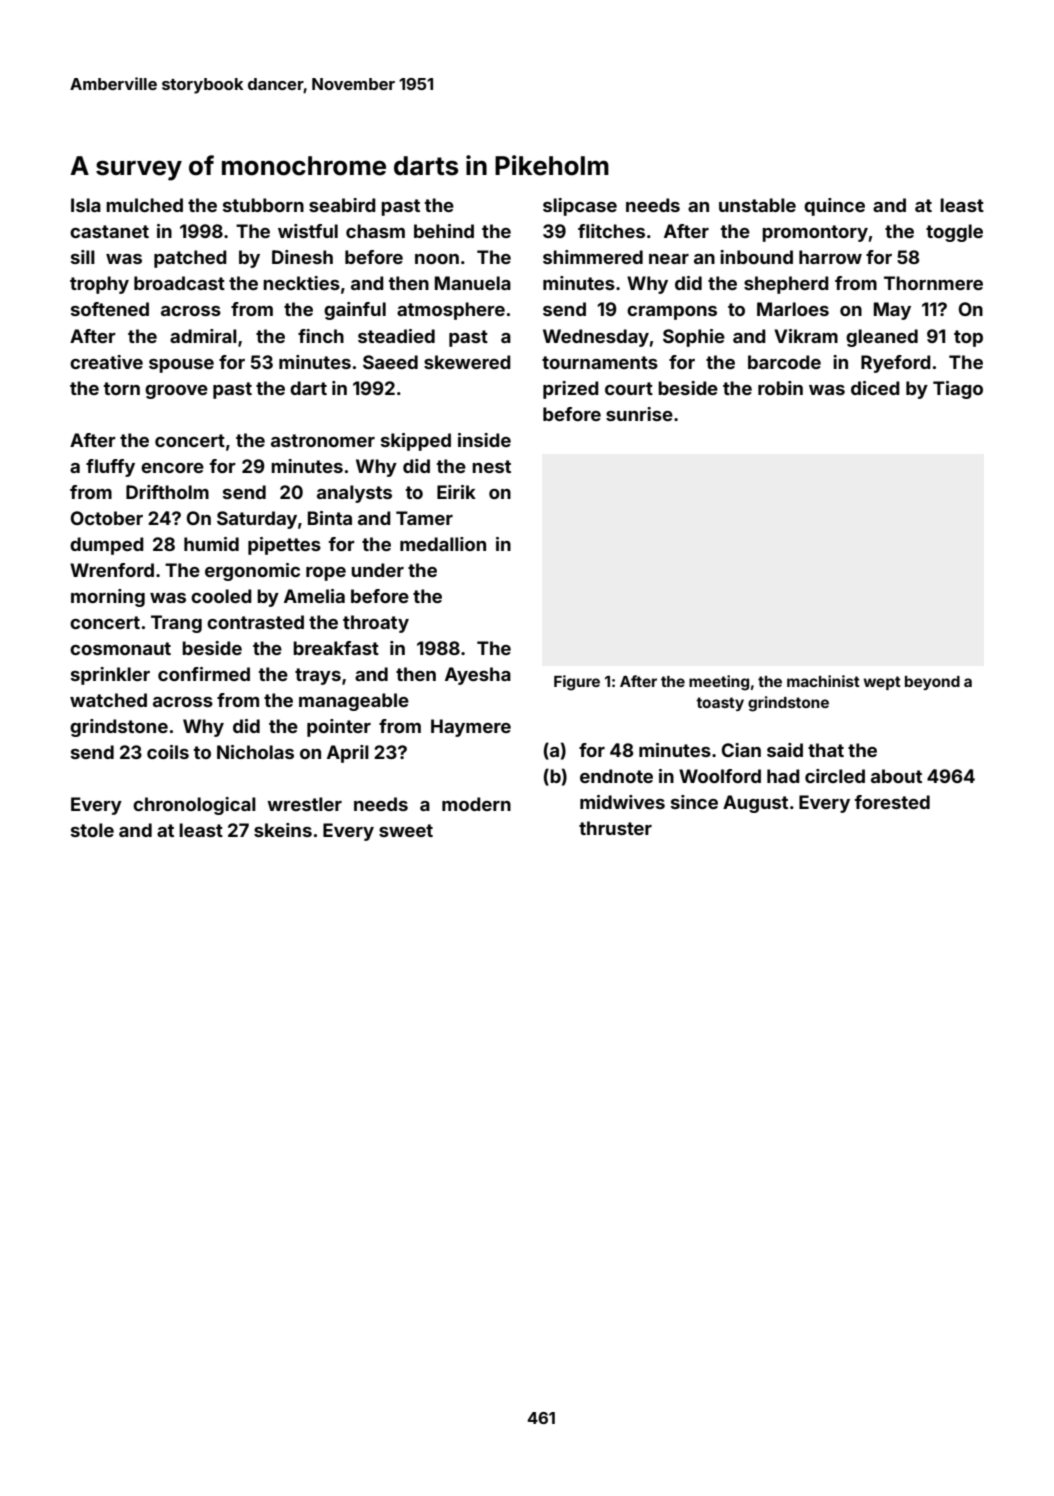  What do you see at coordinates (577, 683) in the document?
I see `Figure` at bounding box center [577, 683].
